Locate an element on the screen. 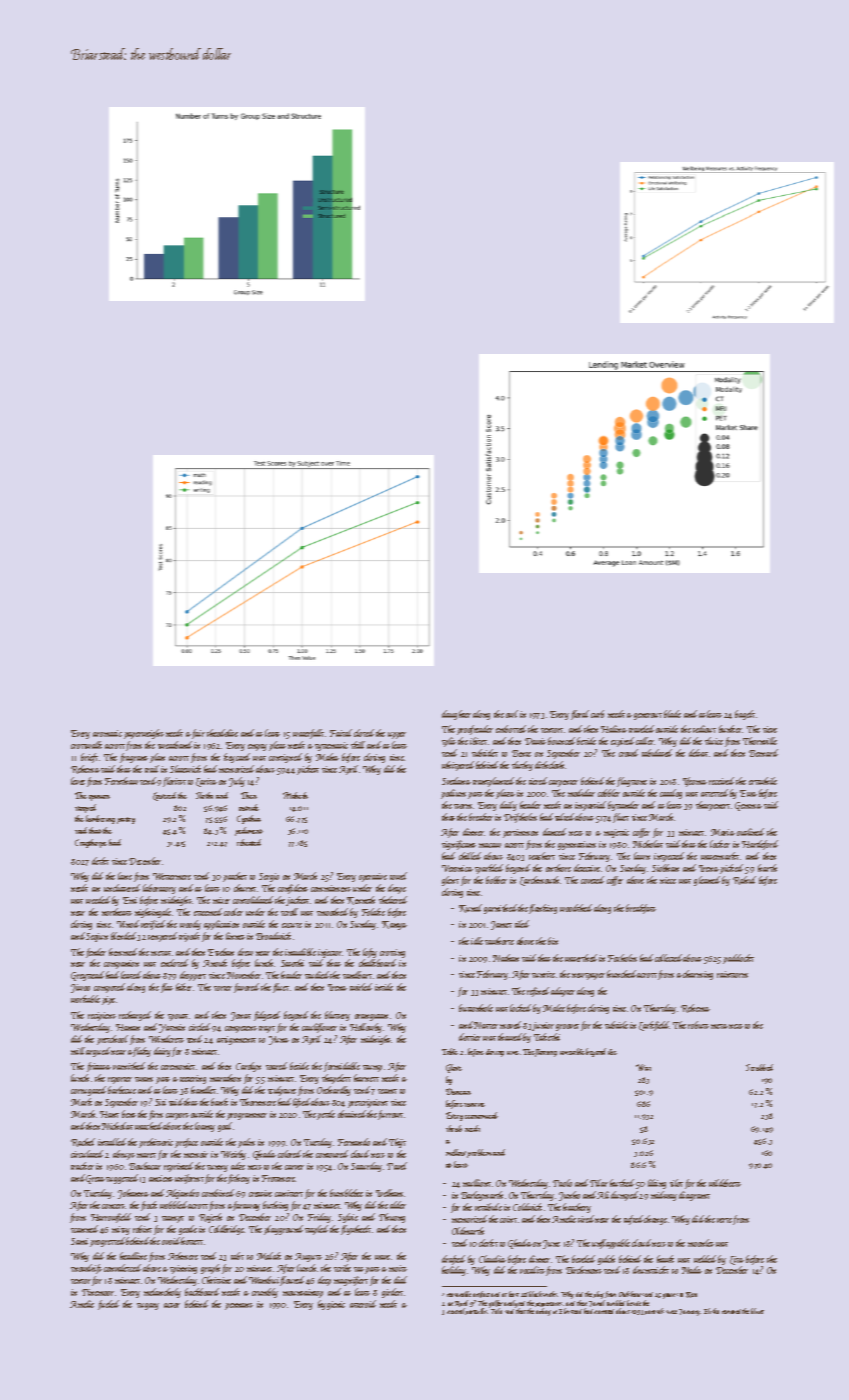 The image size is (849, 1400). pennant is located at coordinates (239, 1306).
